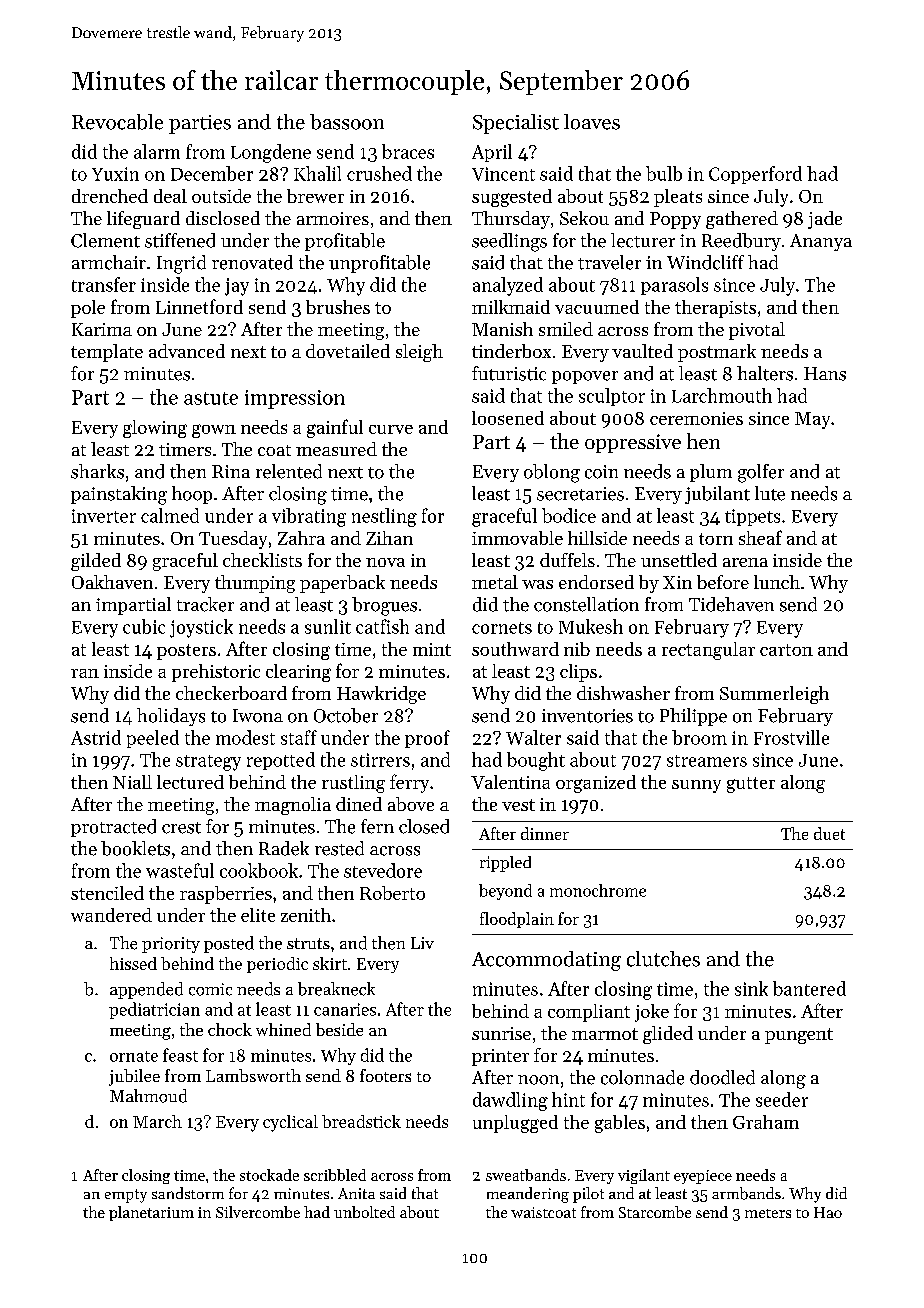 Image resolution: width=924 pixels, height=1308 pixels. I want to click on pleats, so click(678, 198).
